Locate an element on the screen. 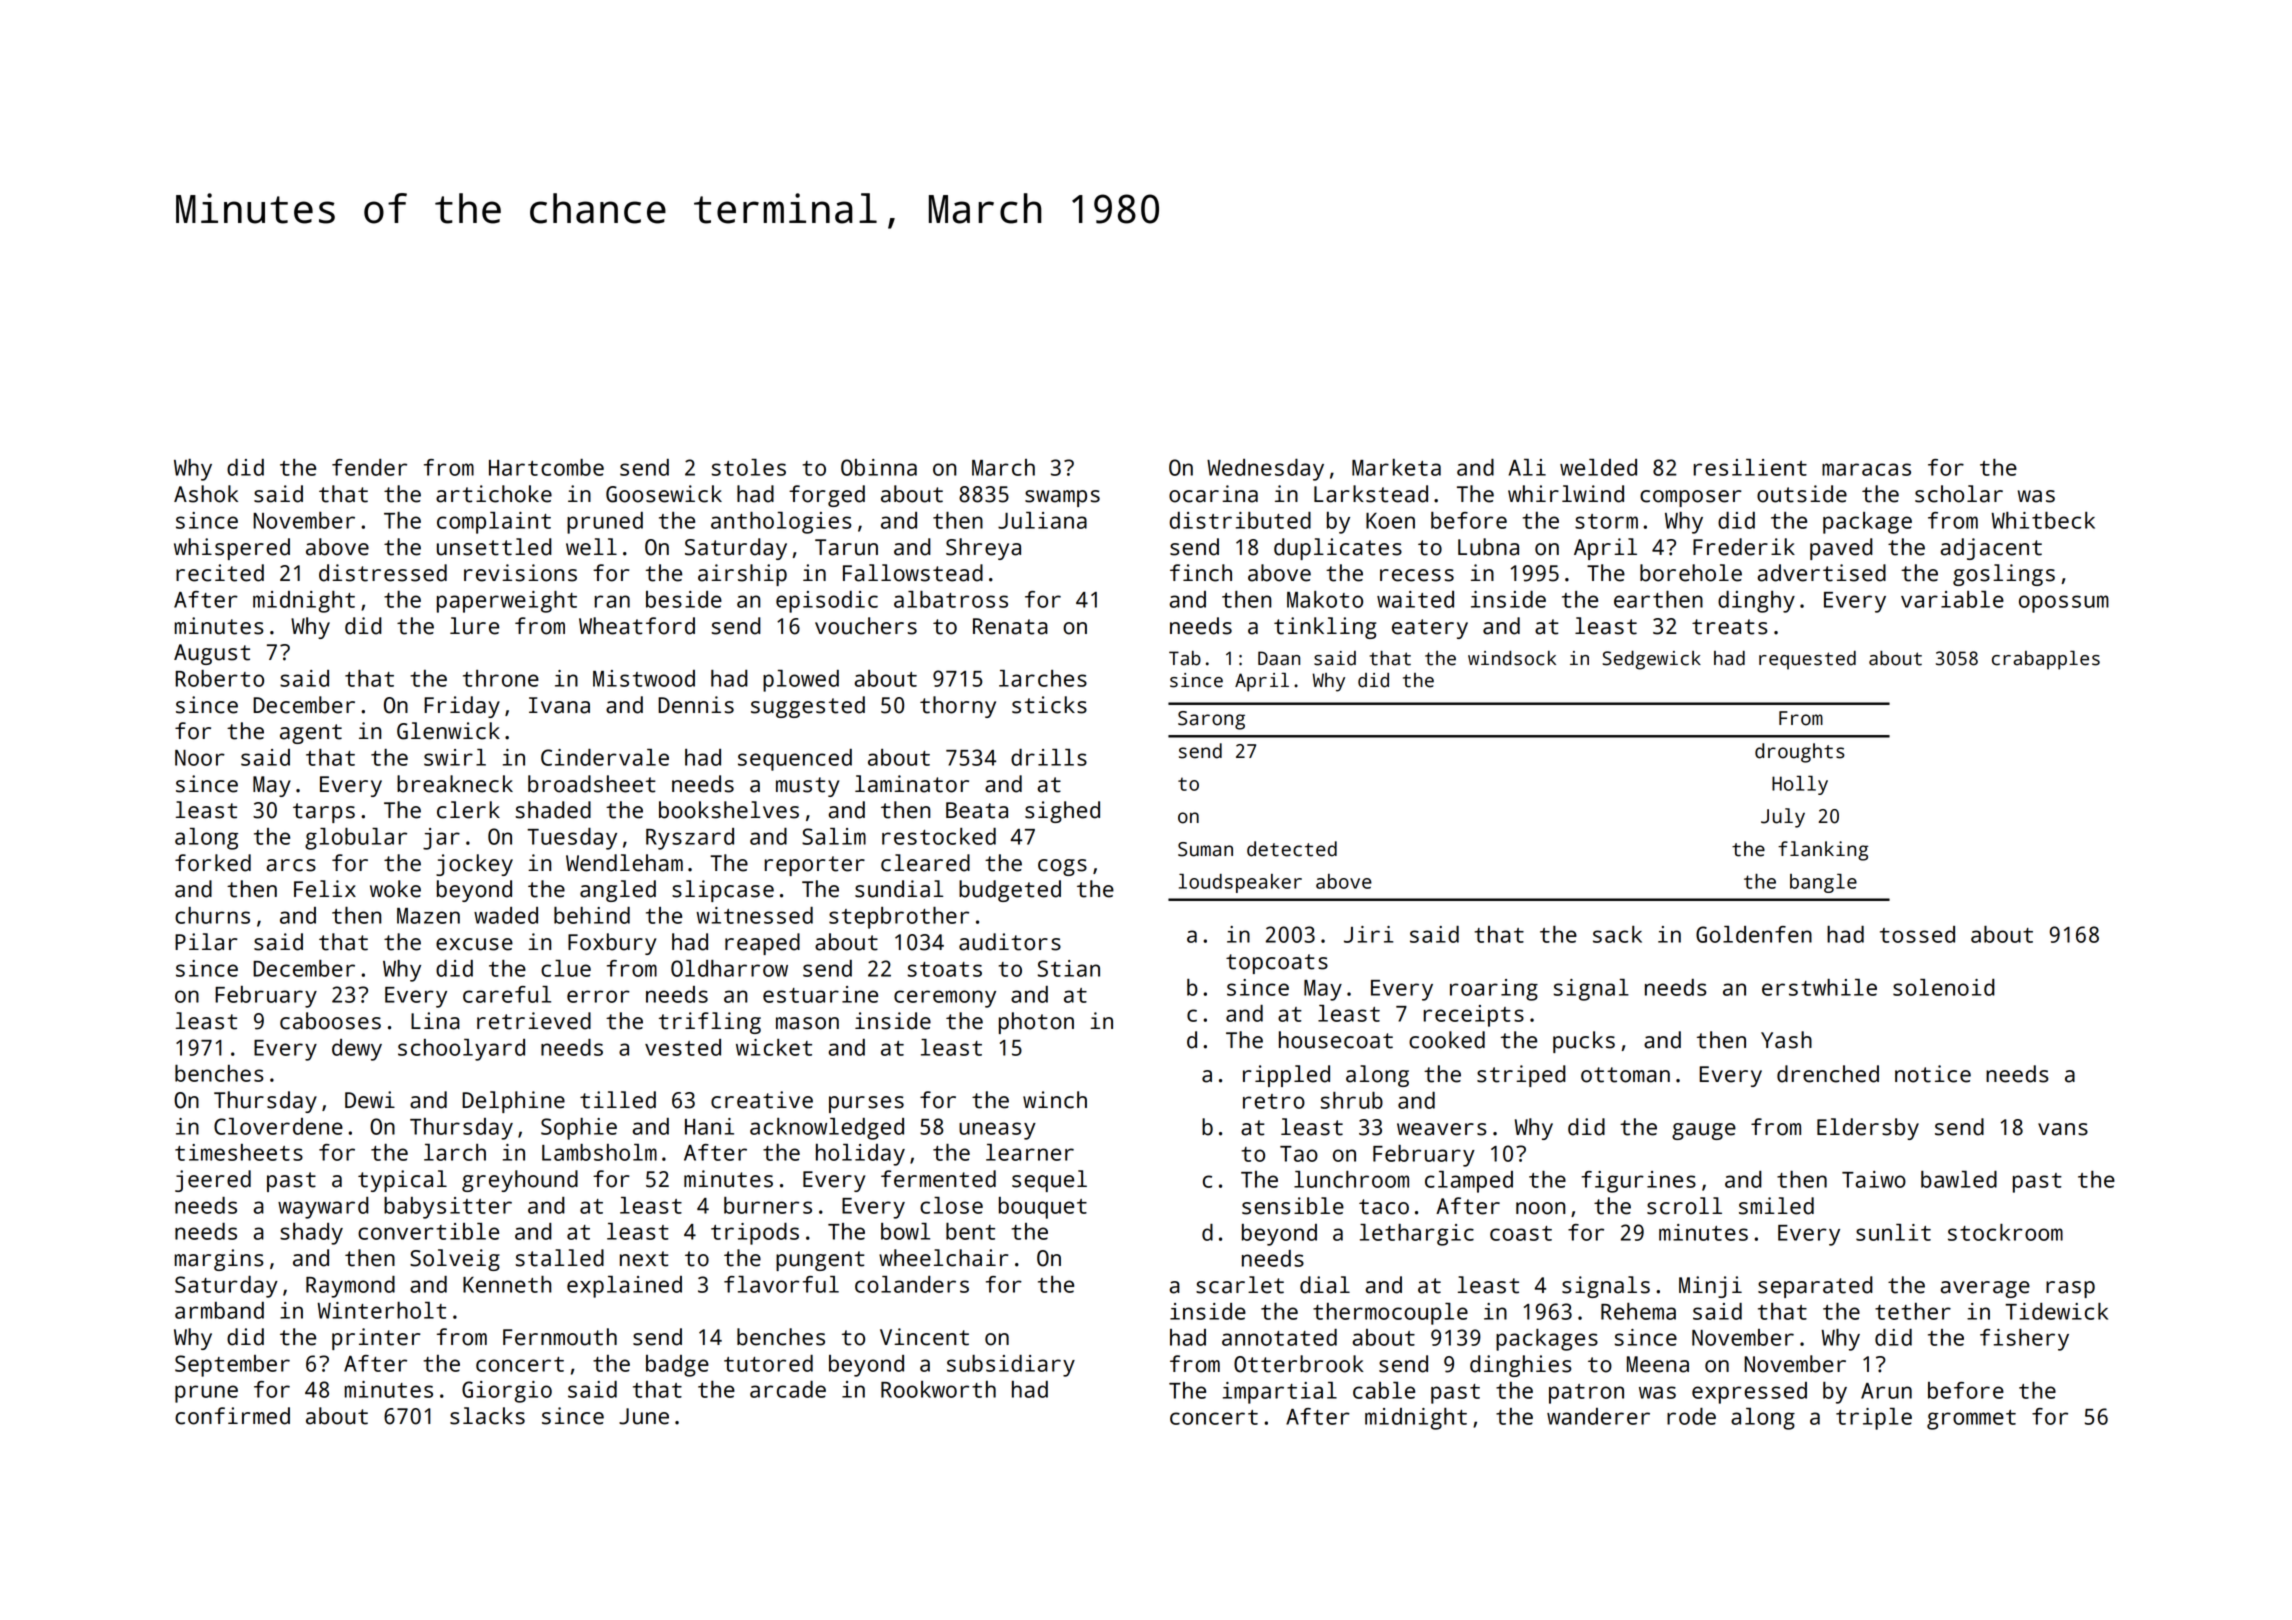 The width and height of the screenshot is (2292, 1620). plowed is located at coordinates (801, 681).
